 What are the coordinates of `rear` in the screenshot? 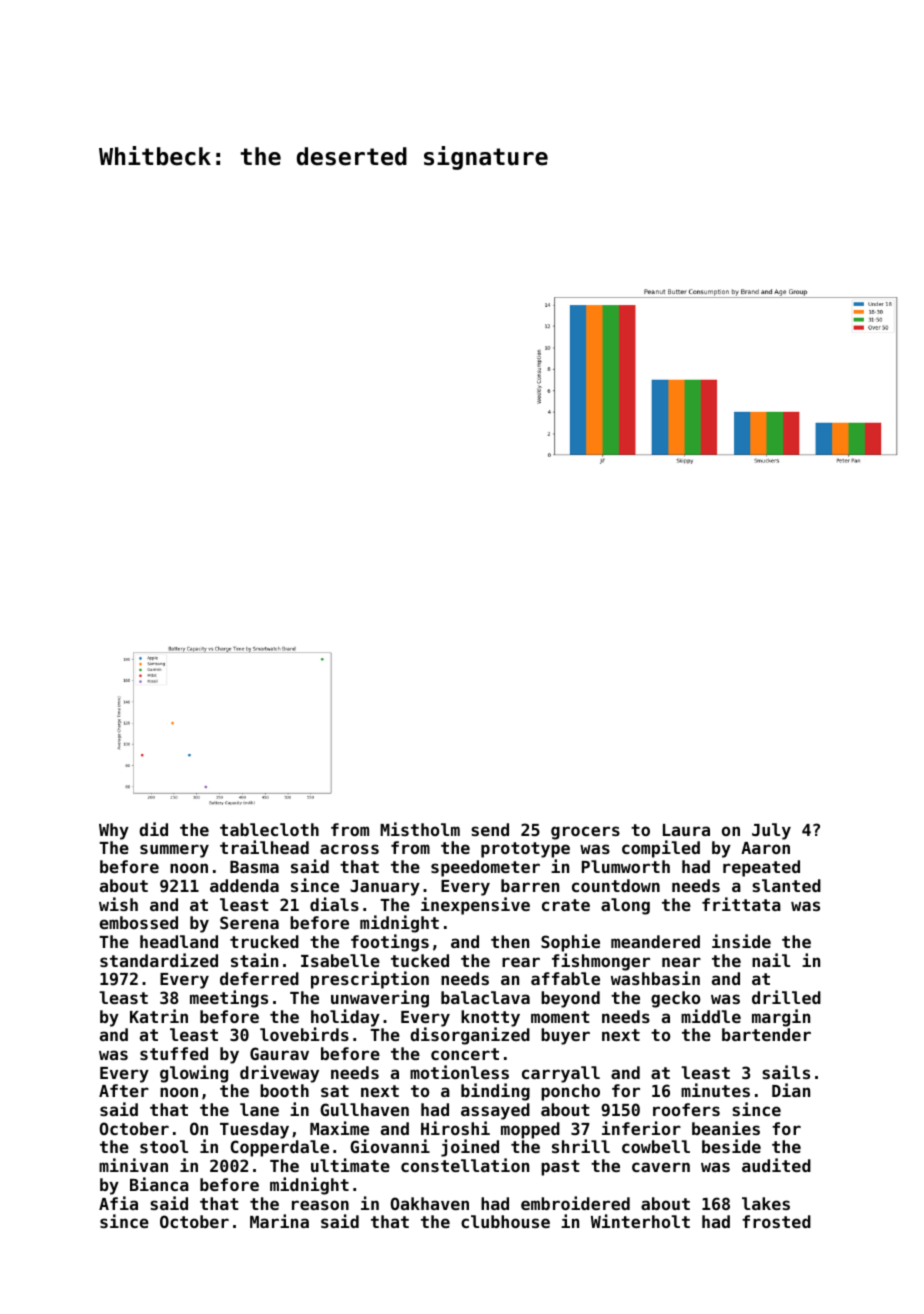 It's located at (521, 962).
